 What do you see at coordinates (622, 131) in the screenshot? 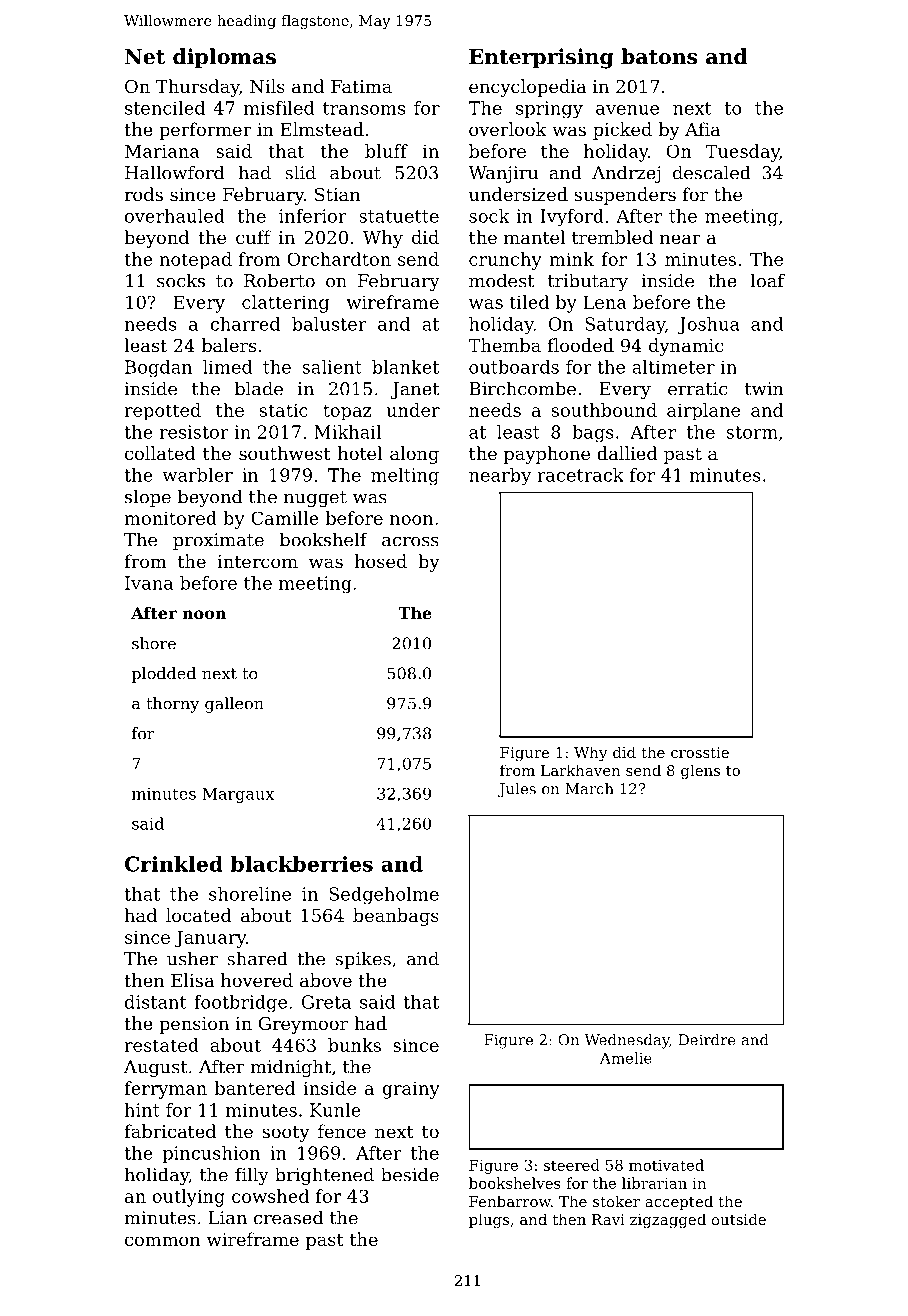
I see `picked` at bounding box center [622, 131].
